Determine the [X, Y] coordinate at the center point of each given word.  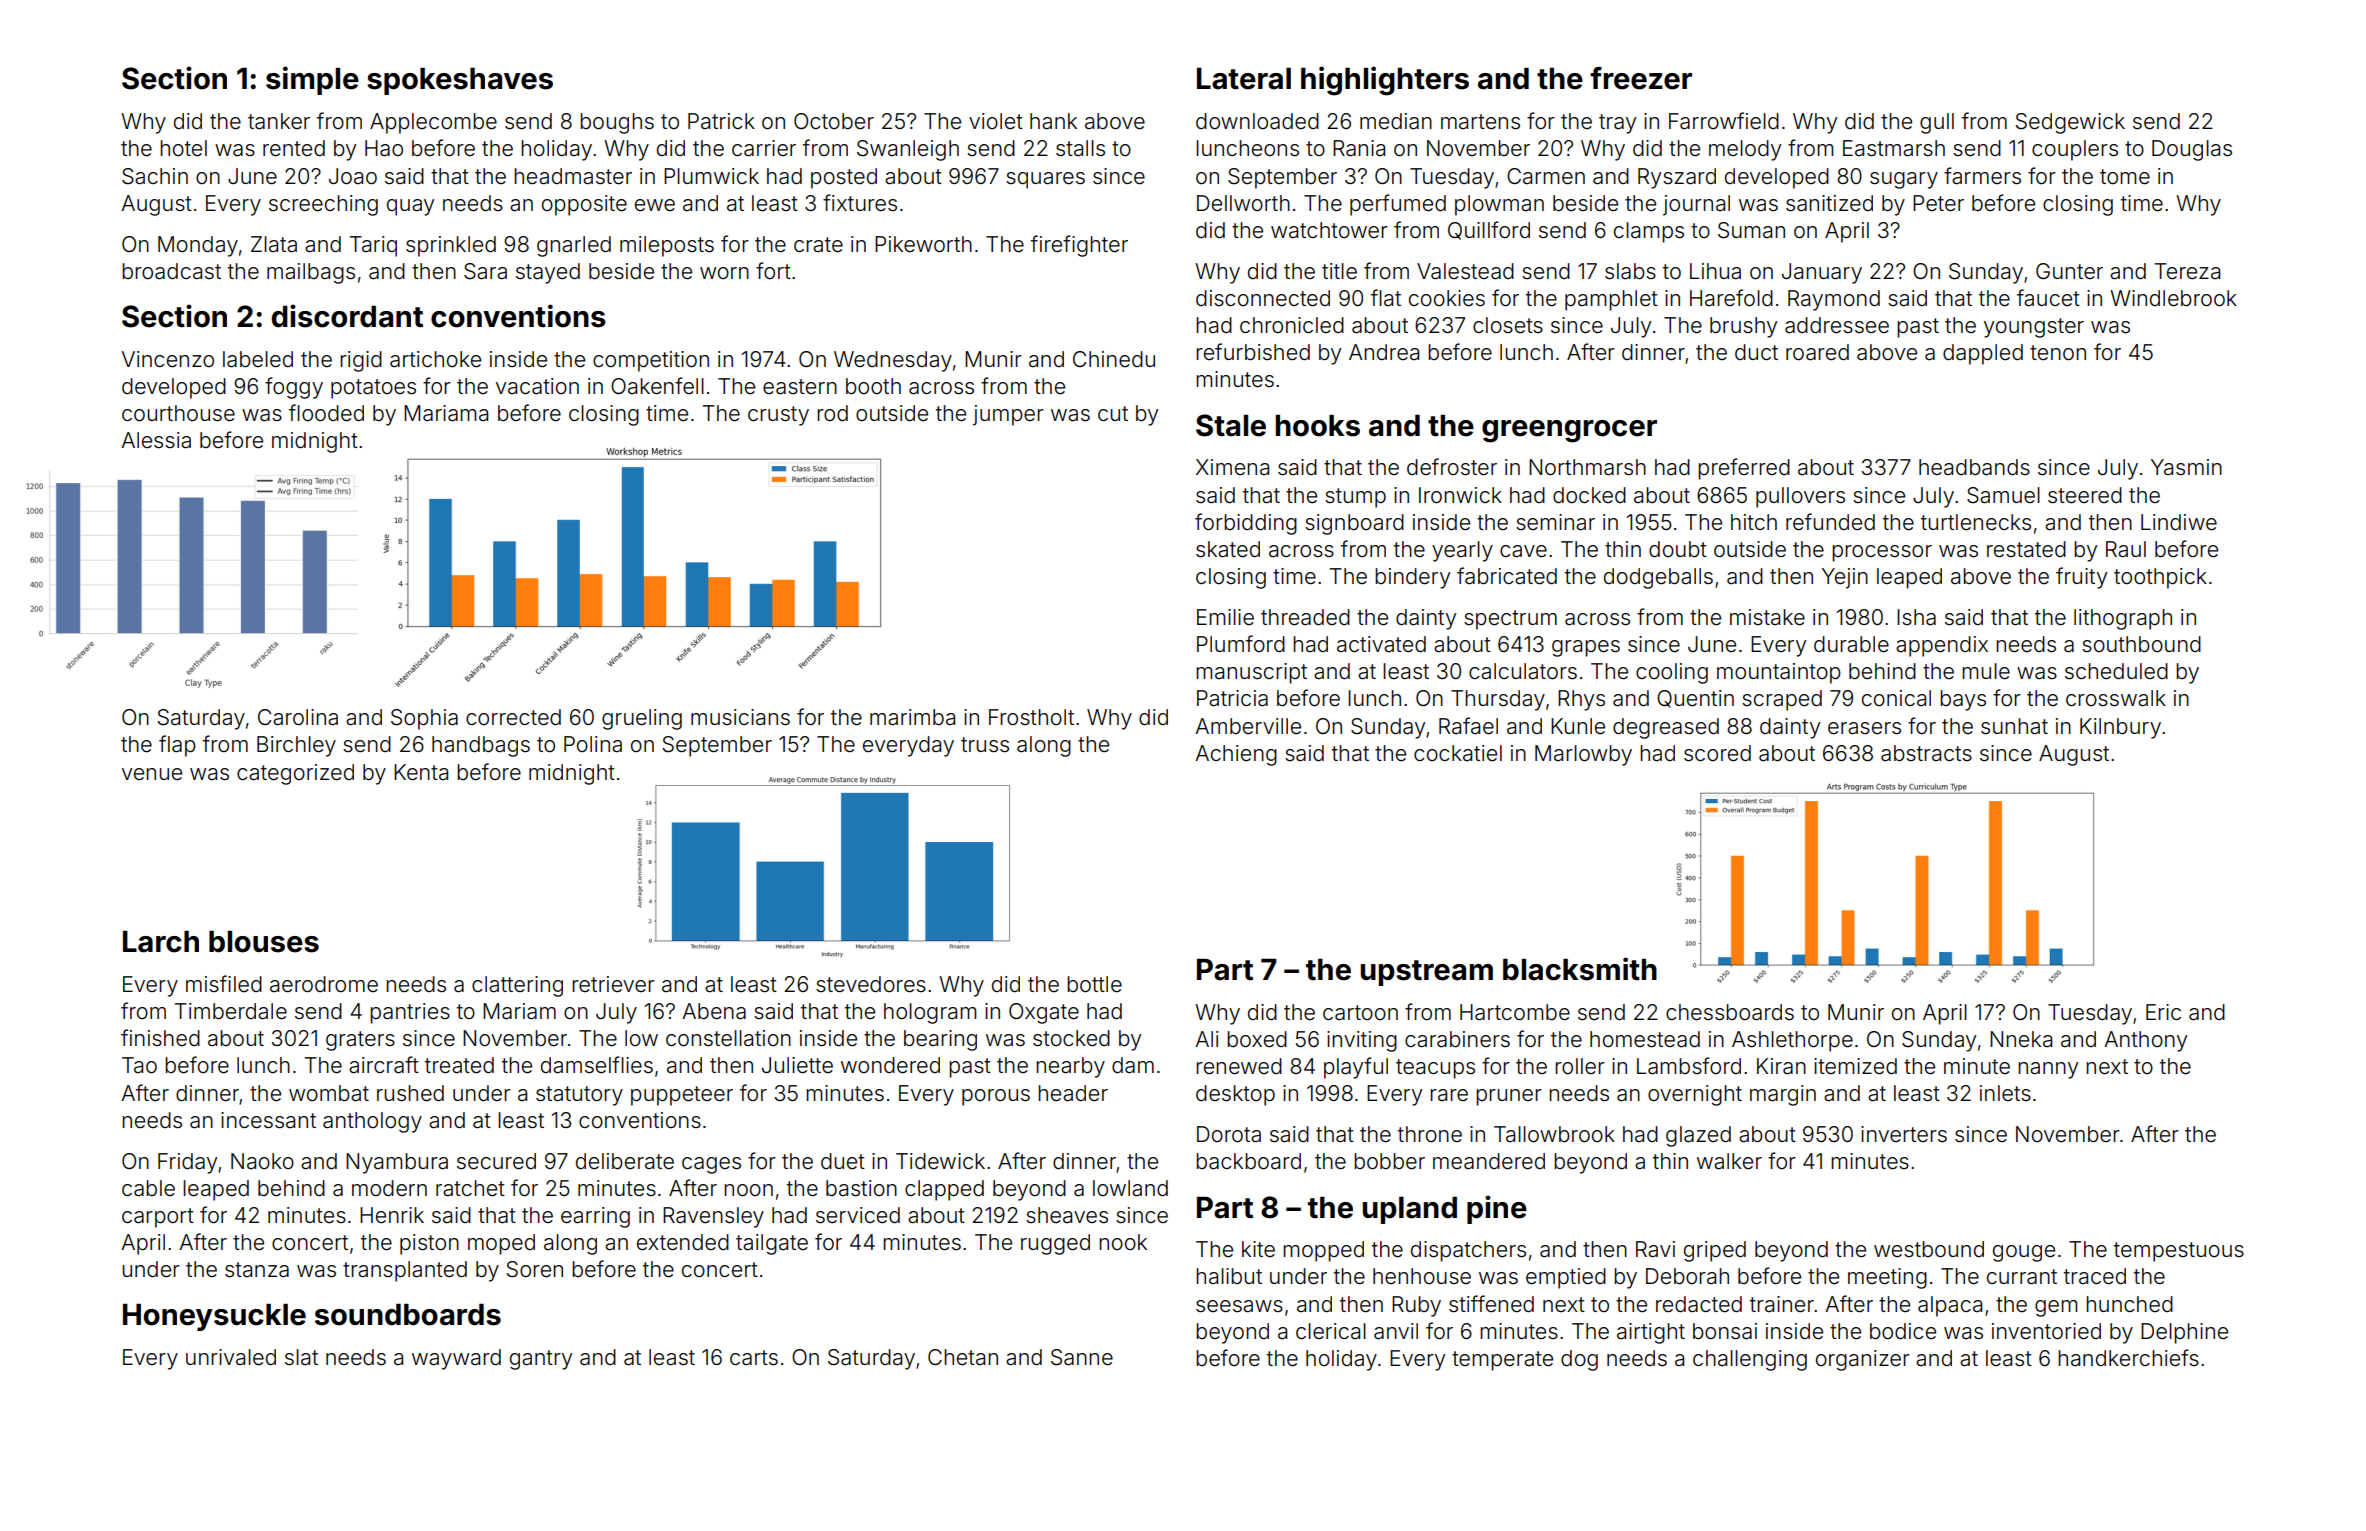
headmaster [573, 176]
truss [985, 745]
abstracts [1926, 753]
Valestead [1465, 271]
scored [1717, 753]
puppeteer [682, 1096]
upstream [1426, 973]
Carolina [298, 717]
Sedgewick [2070, 123]
